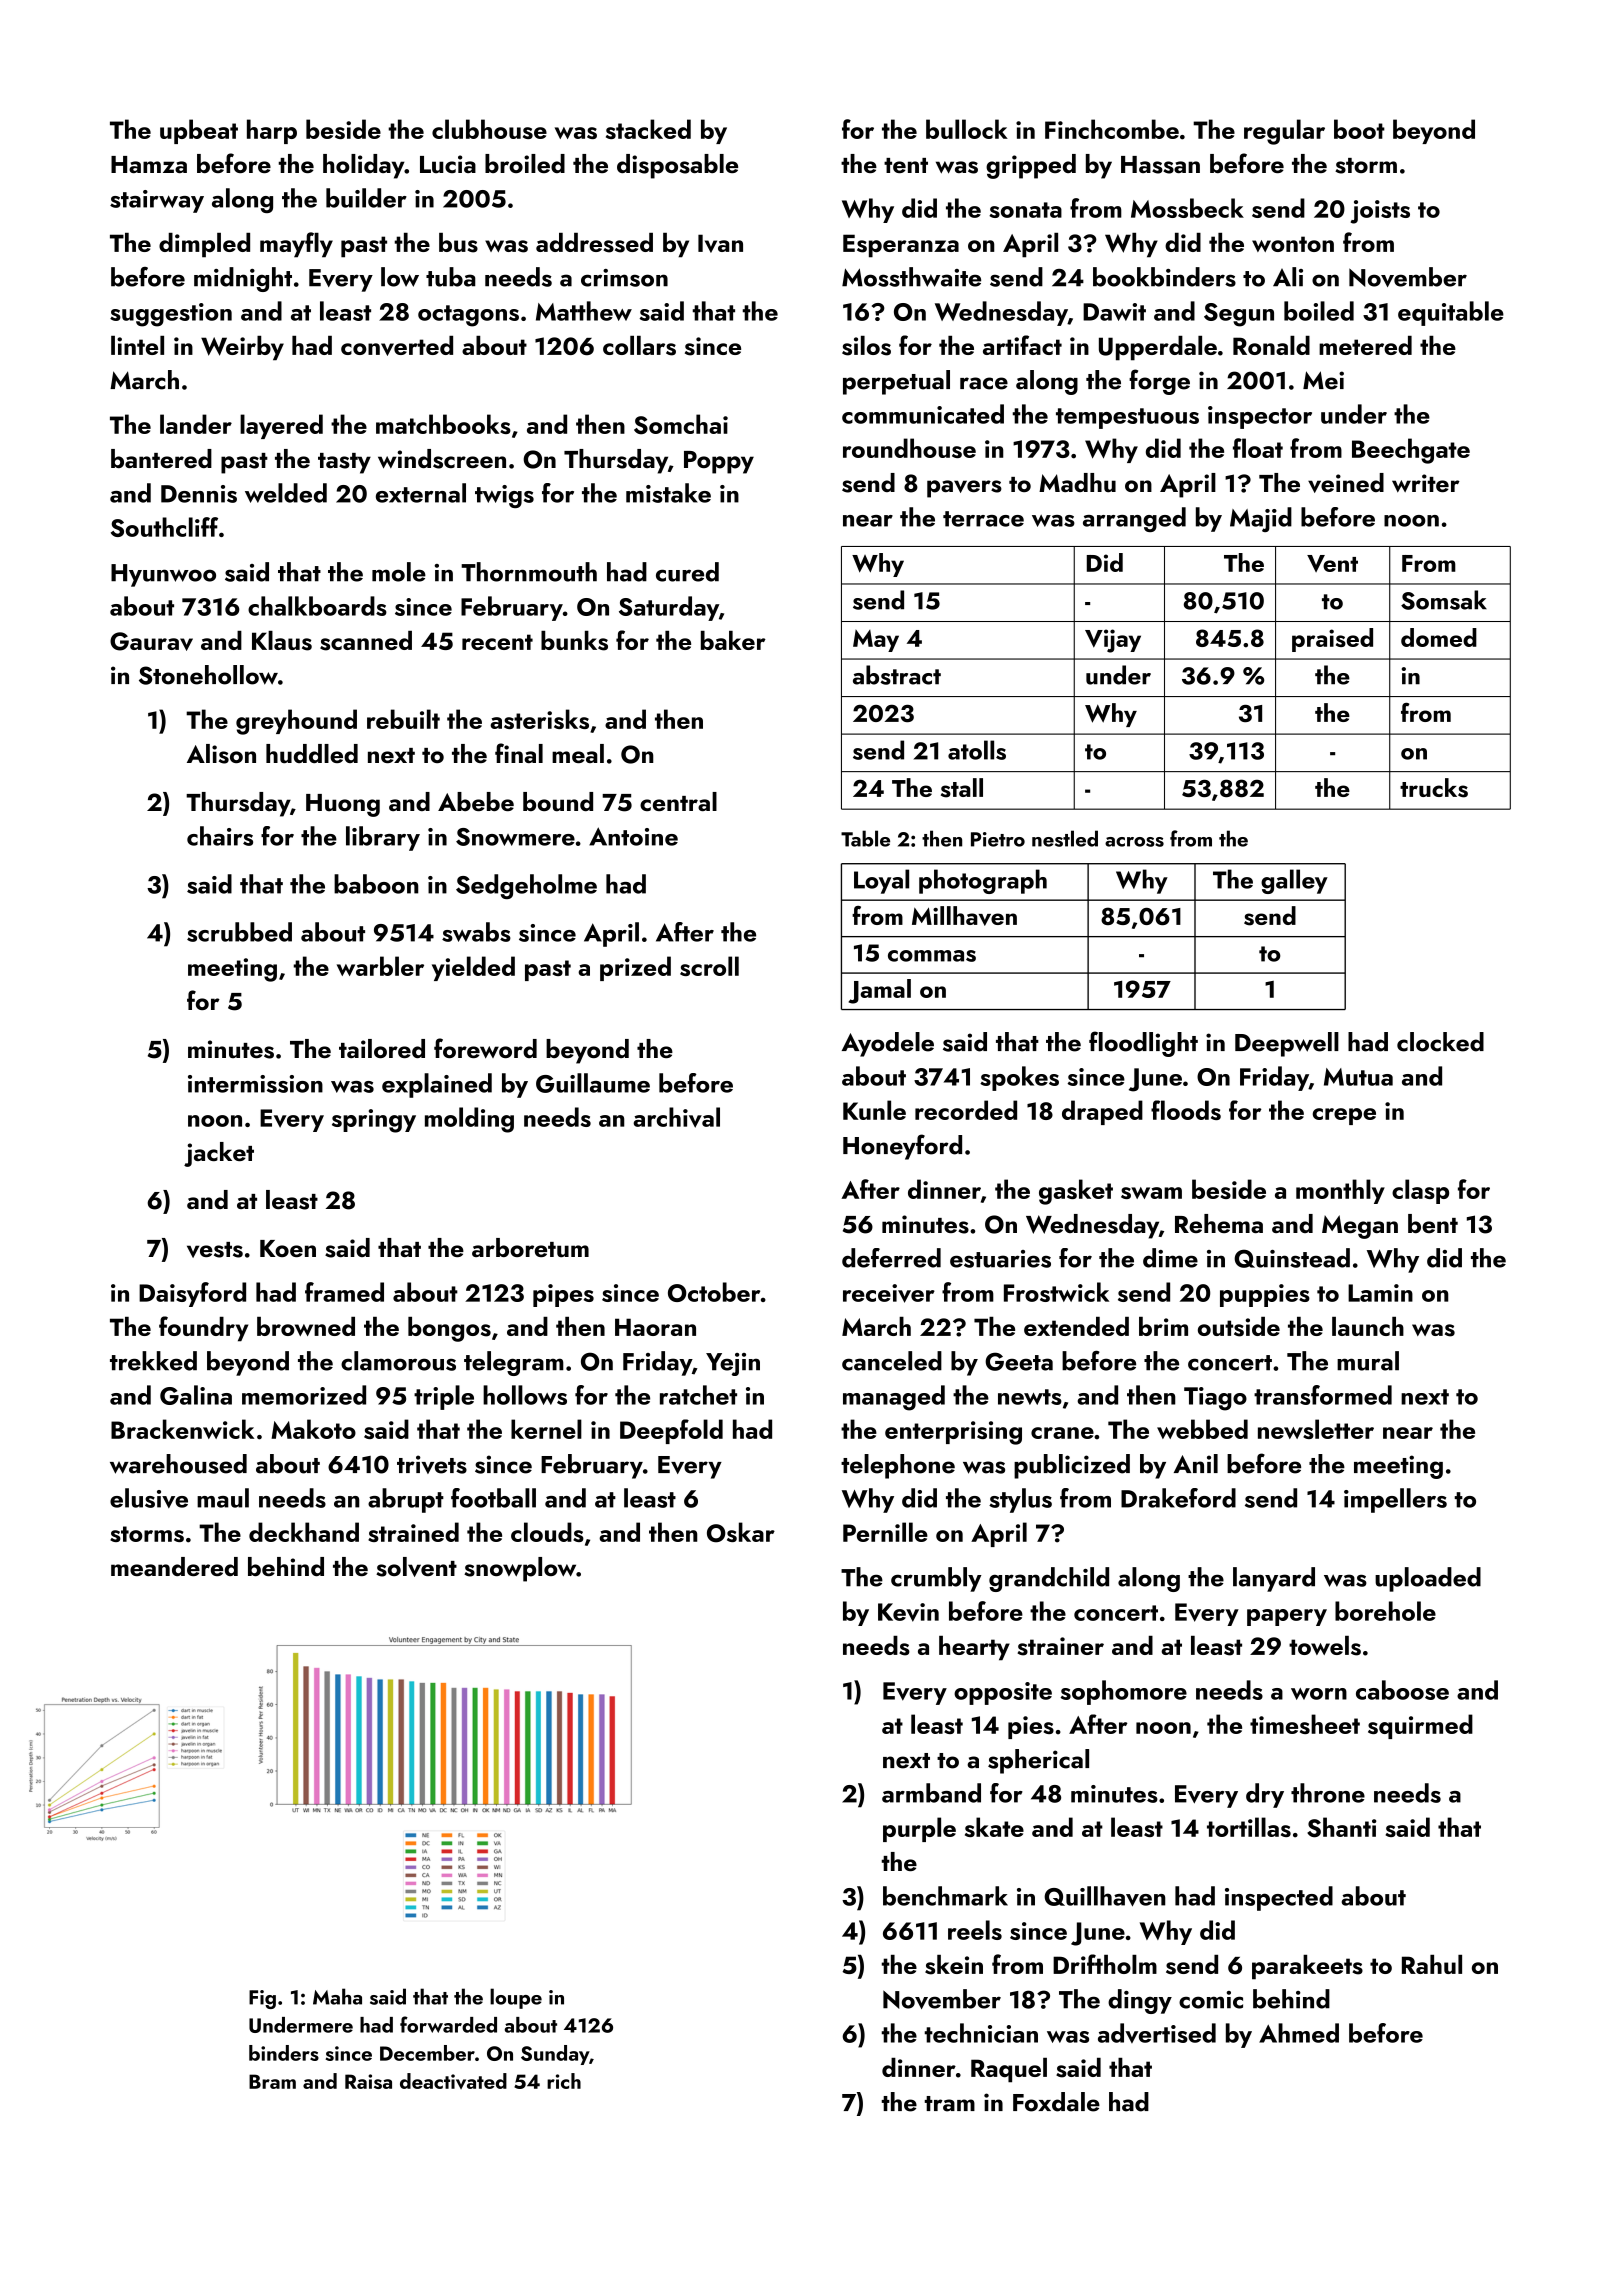 This screenshot has height=2292, width=1620. Describe the element at coordinates (733, 640) in the screenshot. I see `baker` at that location.
